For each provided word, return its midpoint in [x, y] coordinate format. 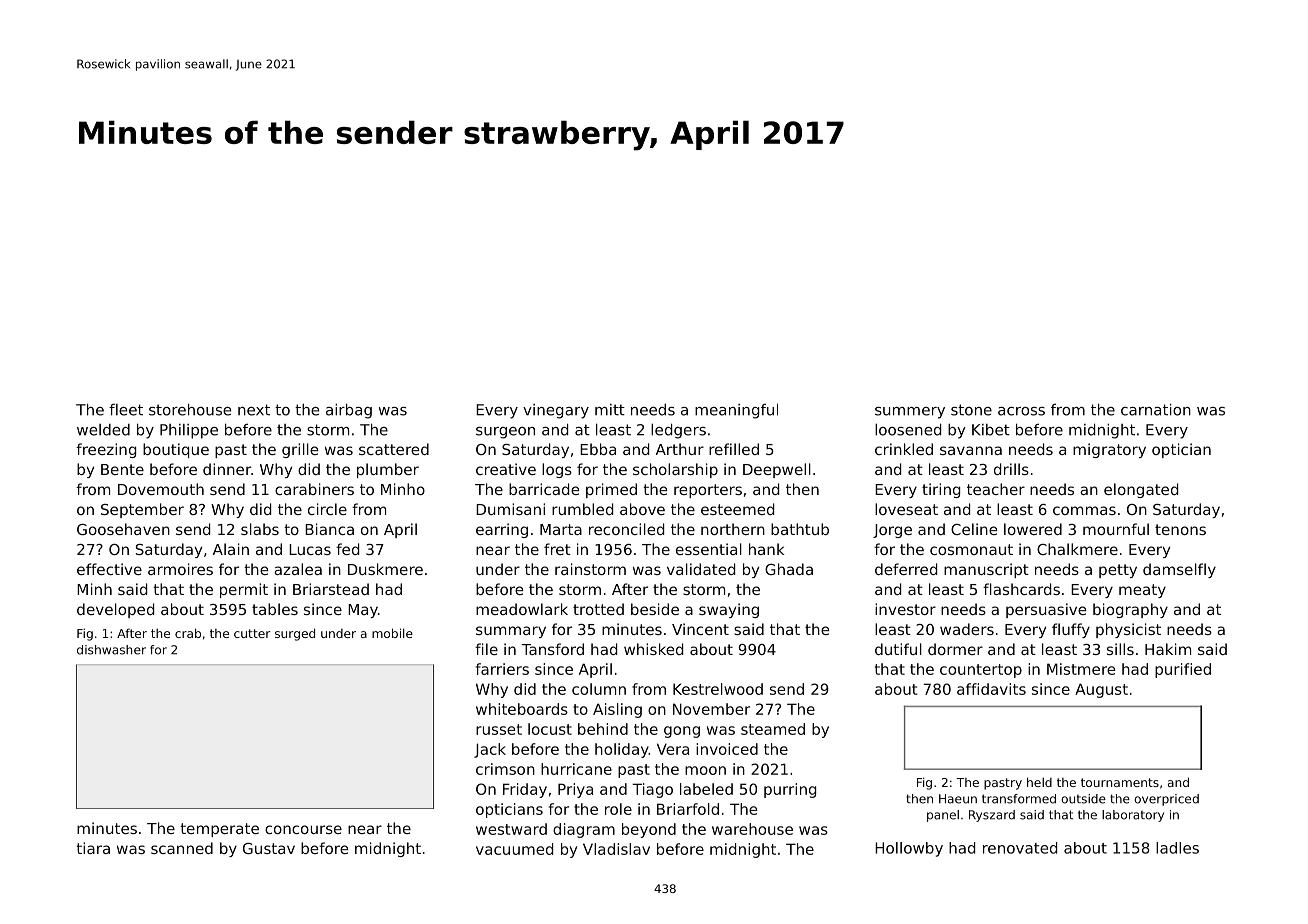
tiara [93, 848]
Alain [231, 549]
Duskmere [385, 569]
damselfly [1179, 570]
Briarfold [688, 809]
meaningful [736, 411]
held [1039, 782]
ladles [1177, 848]
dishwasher [111, 650]
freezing [106, 450]
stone [971, 410]
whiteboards [522, 709]
